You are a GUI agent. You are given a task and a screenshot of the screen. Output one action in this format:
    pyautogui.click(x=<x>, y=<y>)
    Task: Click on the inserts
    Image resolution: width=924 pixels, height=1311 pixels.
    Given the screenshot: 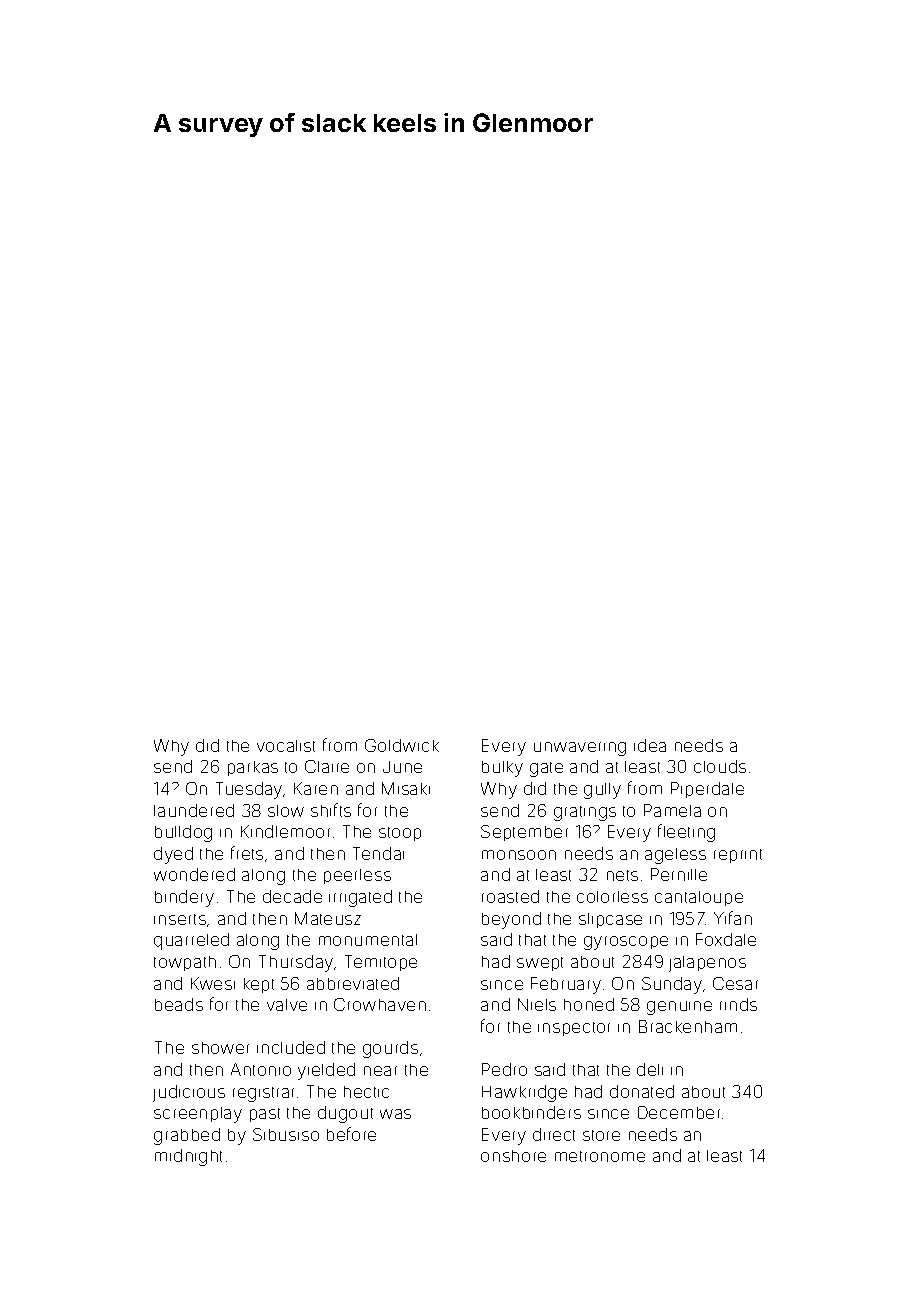 What is the action you would take?
    pyautogui.click(x=180, y=919)
